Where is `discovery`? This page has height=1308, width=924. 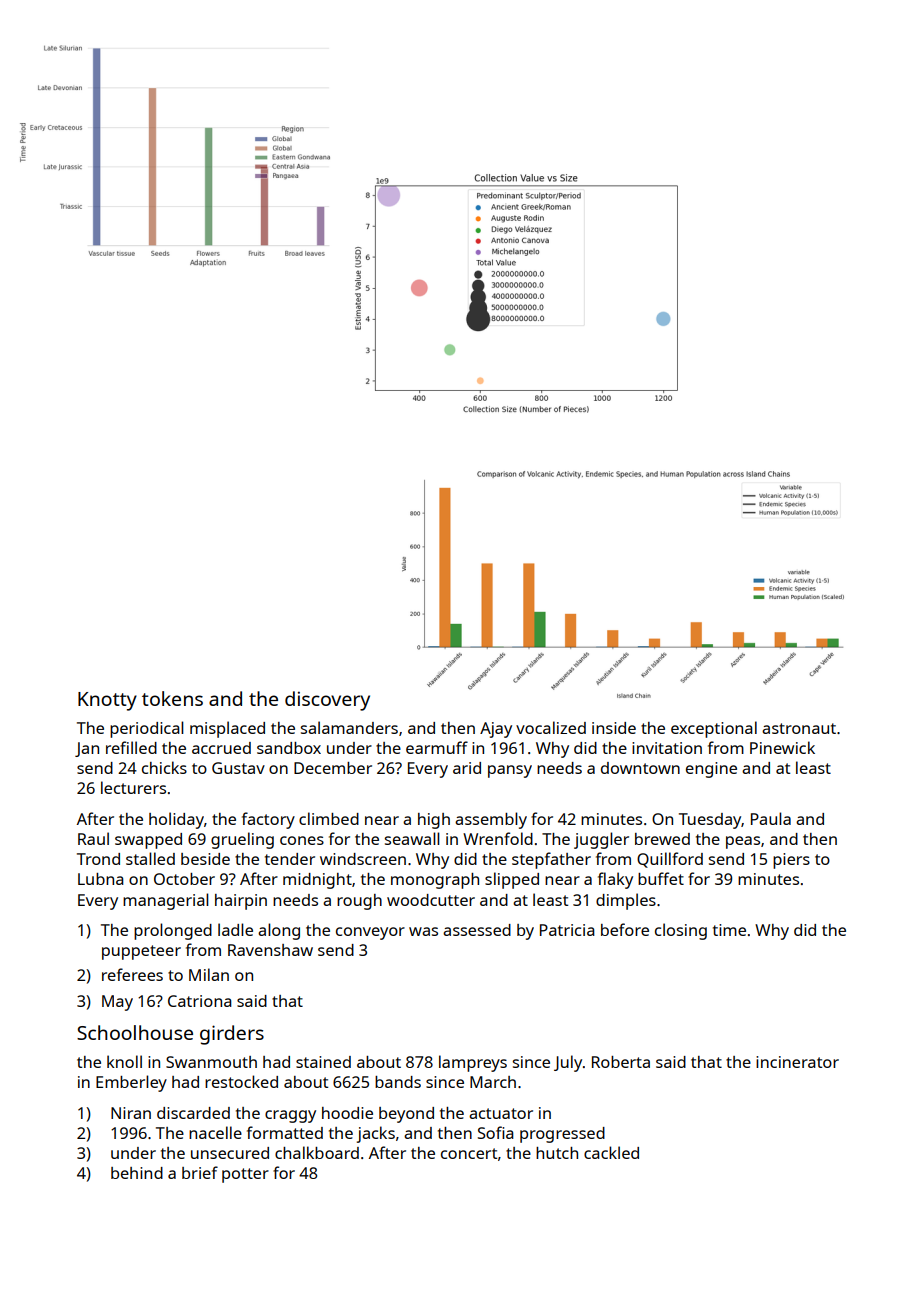
discovery is located at coordinates (327, 701).
